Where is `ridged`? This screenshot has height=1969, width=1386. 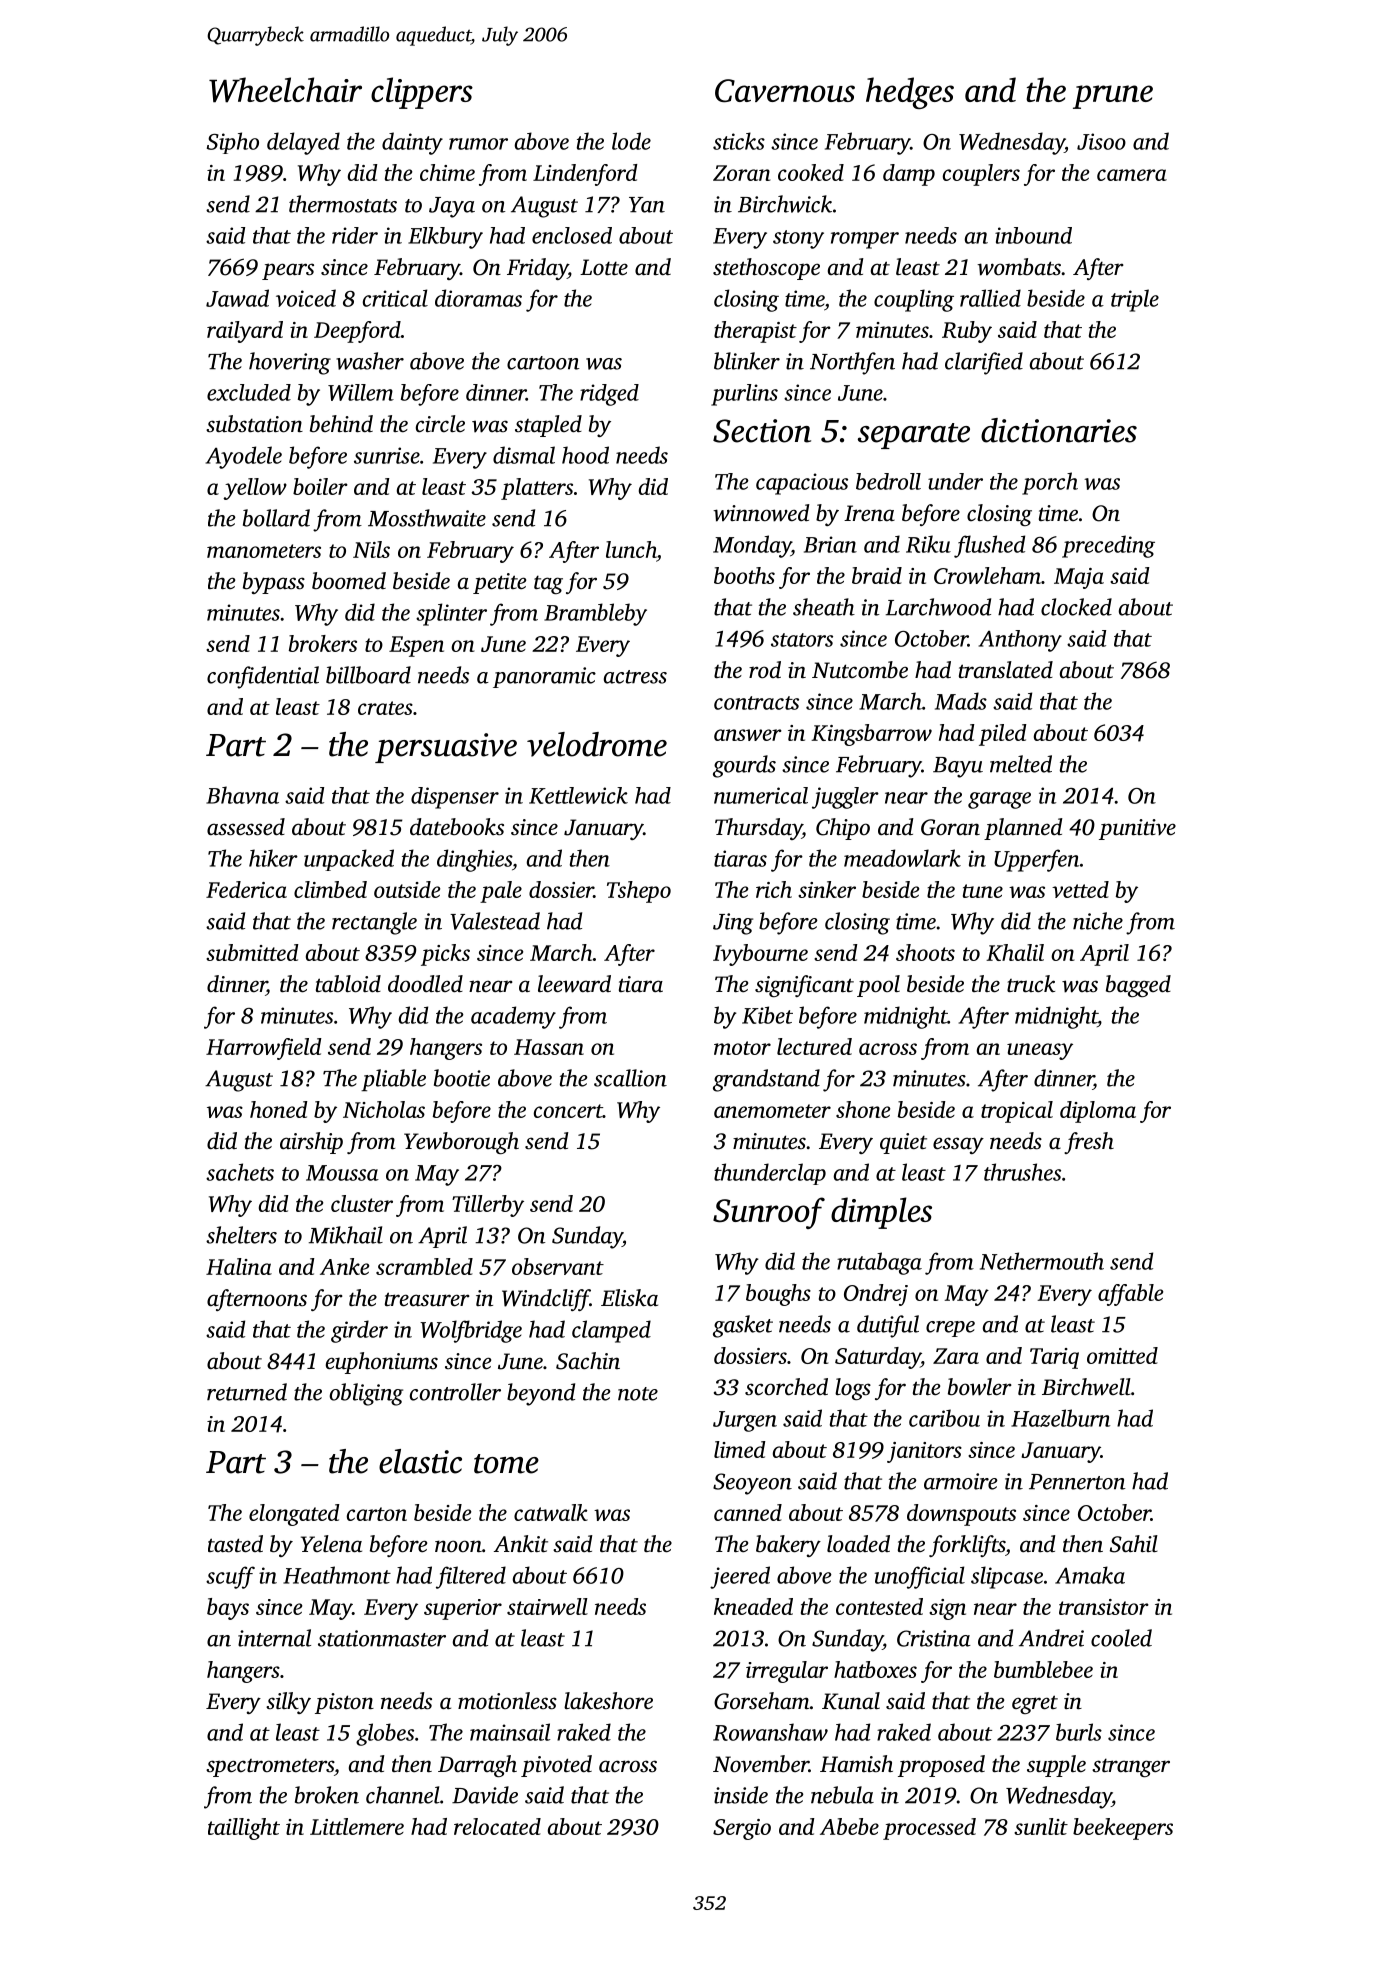
ridged is located at coordinates (609, 395).
